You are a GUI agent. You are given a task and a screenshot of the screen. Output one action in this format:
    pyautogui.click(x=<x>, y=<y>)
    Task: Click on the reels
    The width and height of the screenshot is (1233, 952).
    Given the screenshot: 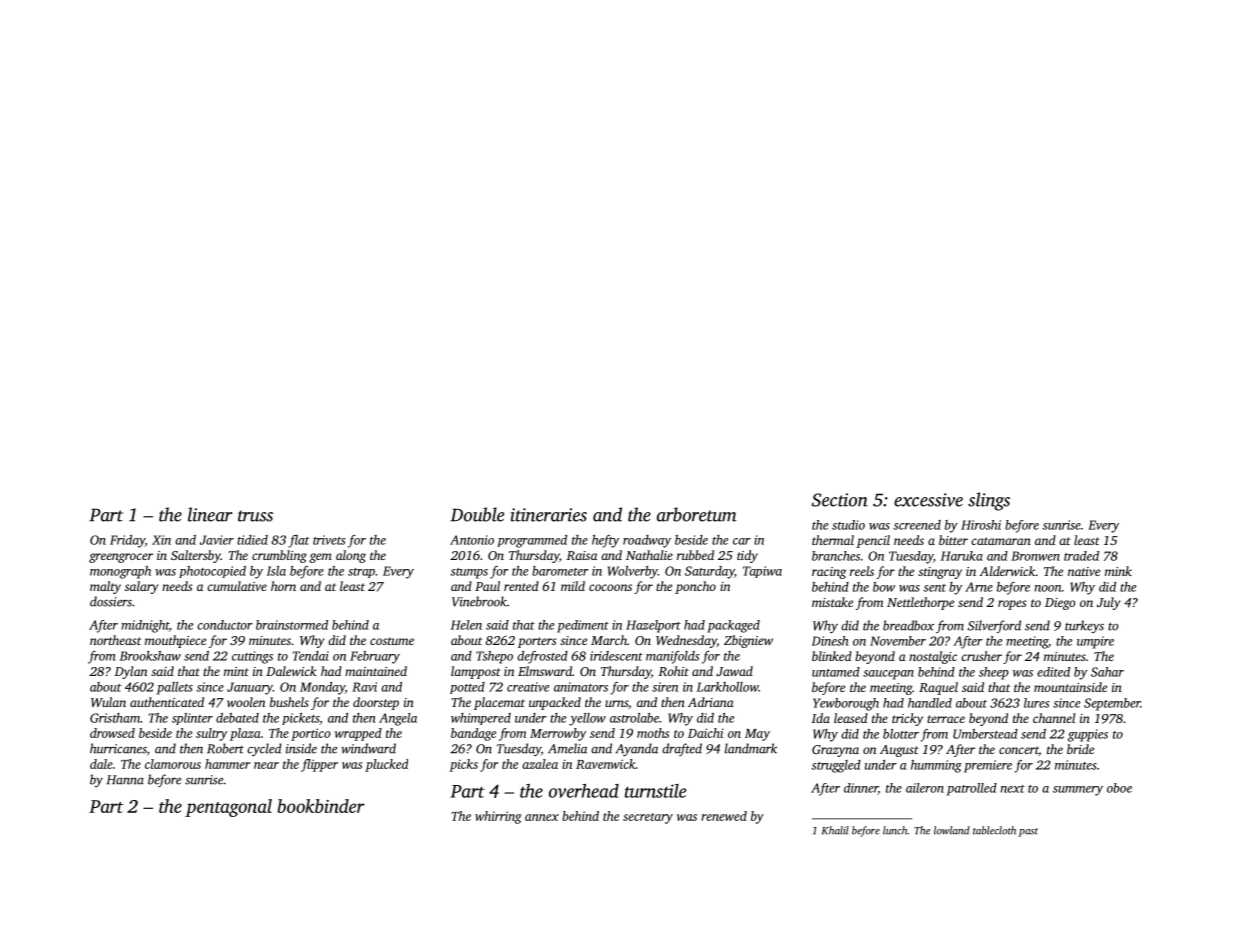 What is the action you would take?
    pyautogui.click(x=862, y=571)
